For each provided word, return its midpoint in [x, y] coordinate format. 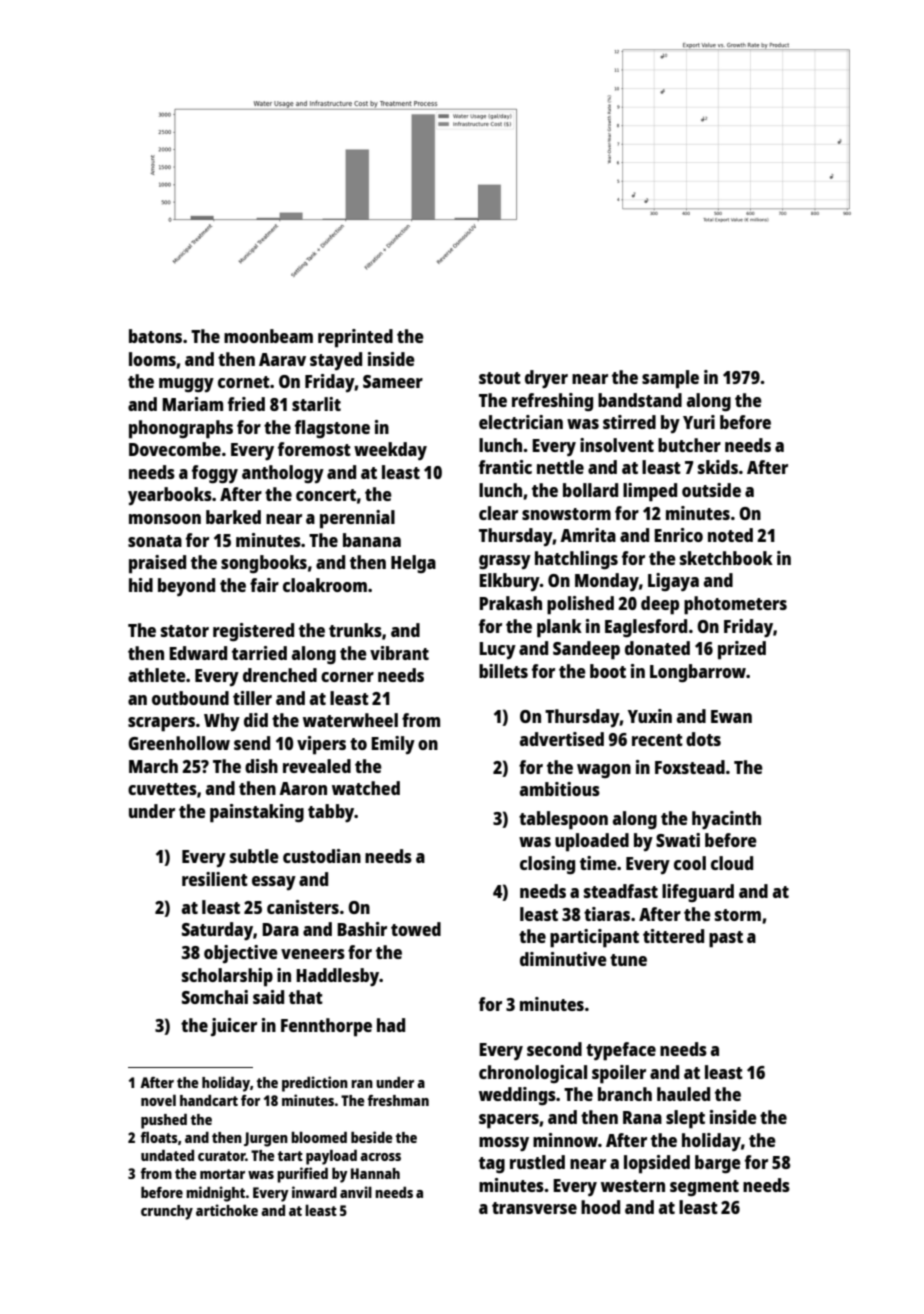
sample [670, 379]
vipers [321, 745]
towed [416, 929]
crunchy [167, 1212]
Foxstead [690, 767]
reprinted [355, 338]
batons [155, 336]
